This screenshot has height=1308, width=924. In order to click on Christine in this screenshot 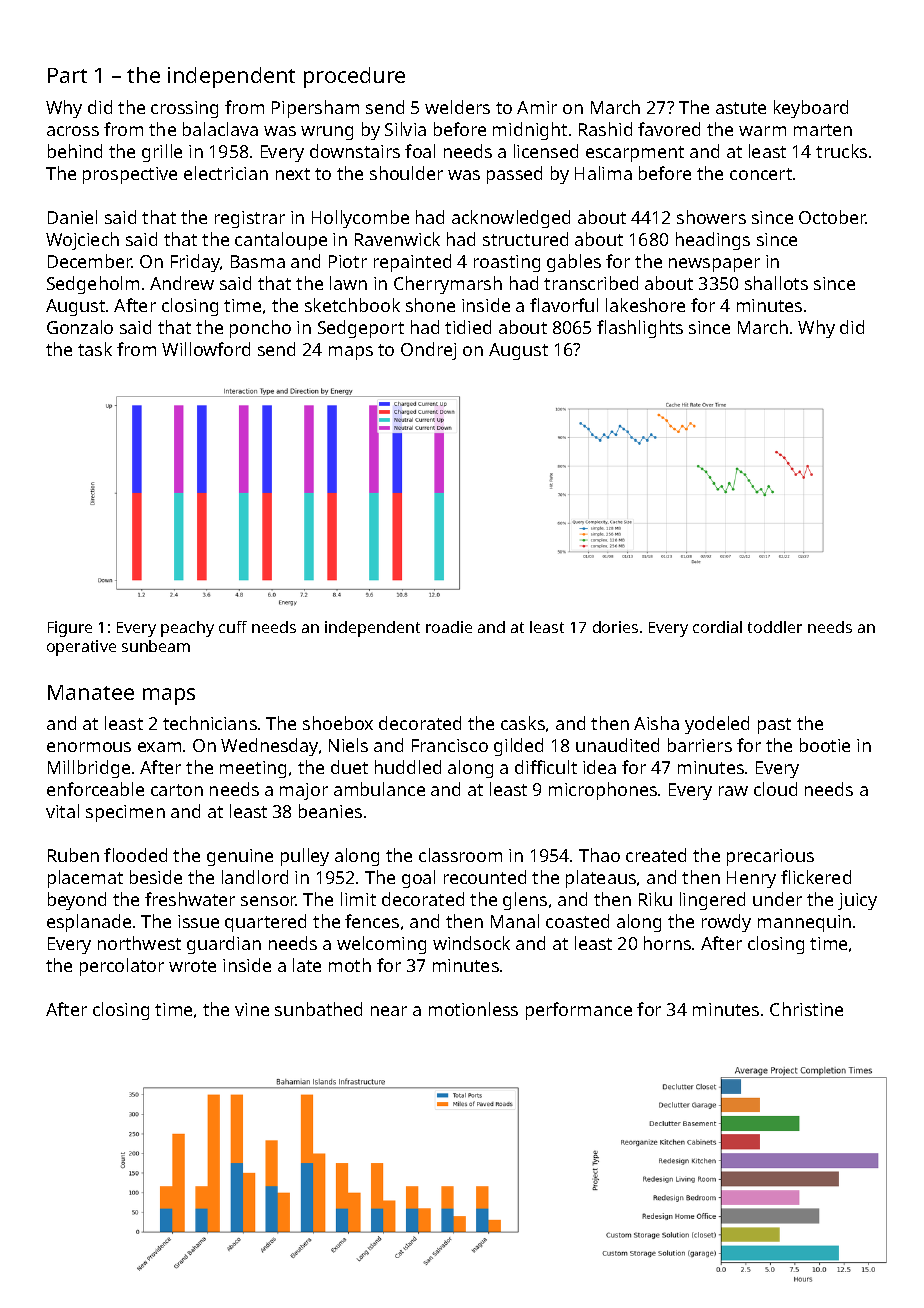, I will do `click(806, 1009)`.
